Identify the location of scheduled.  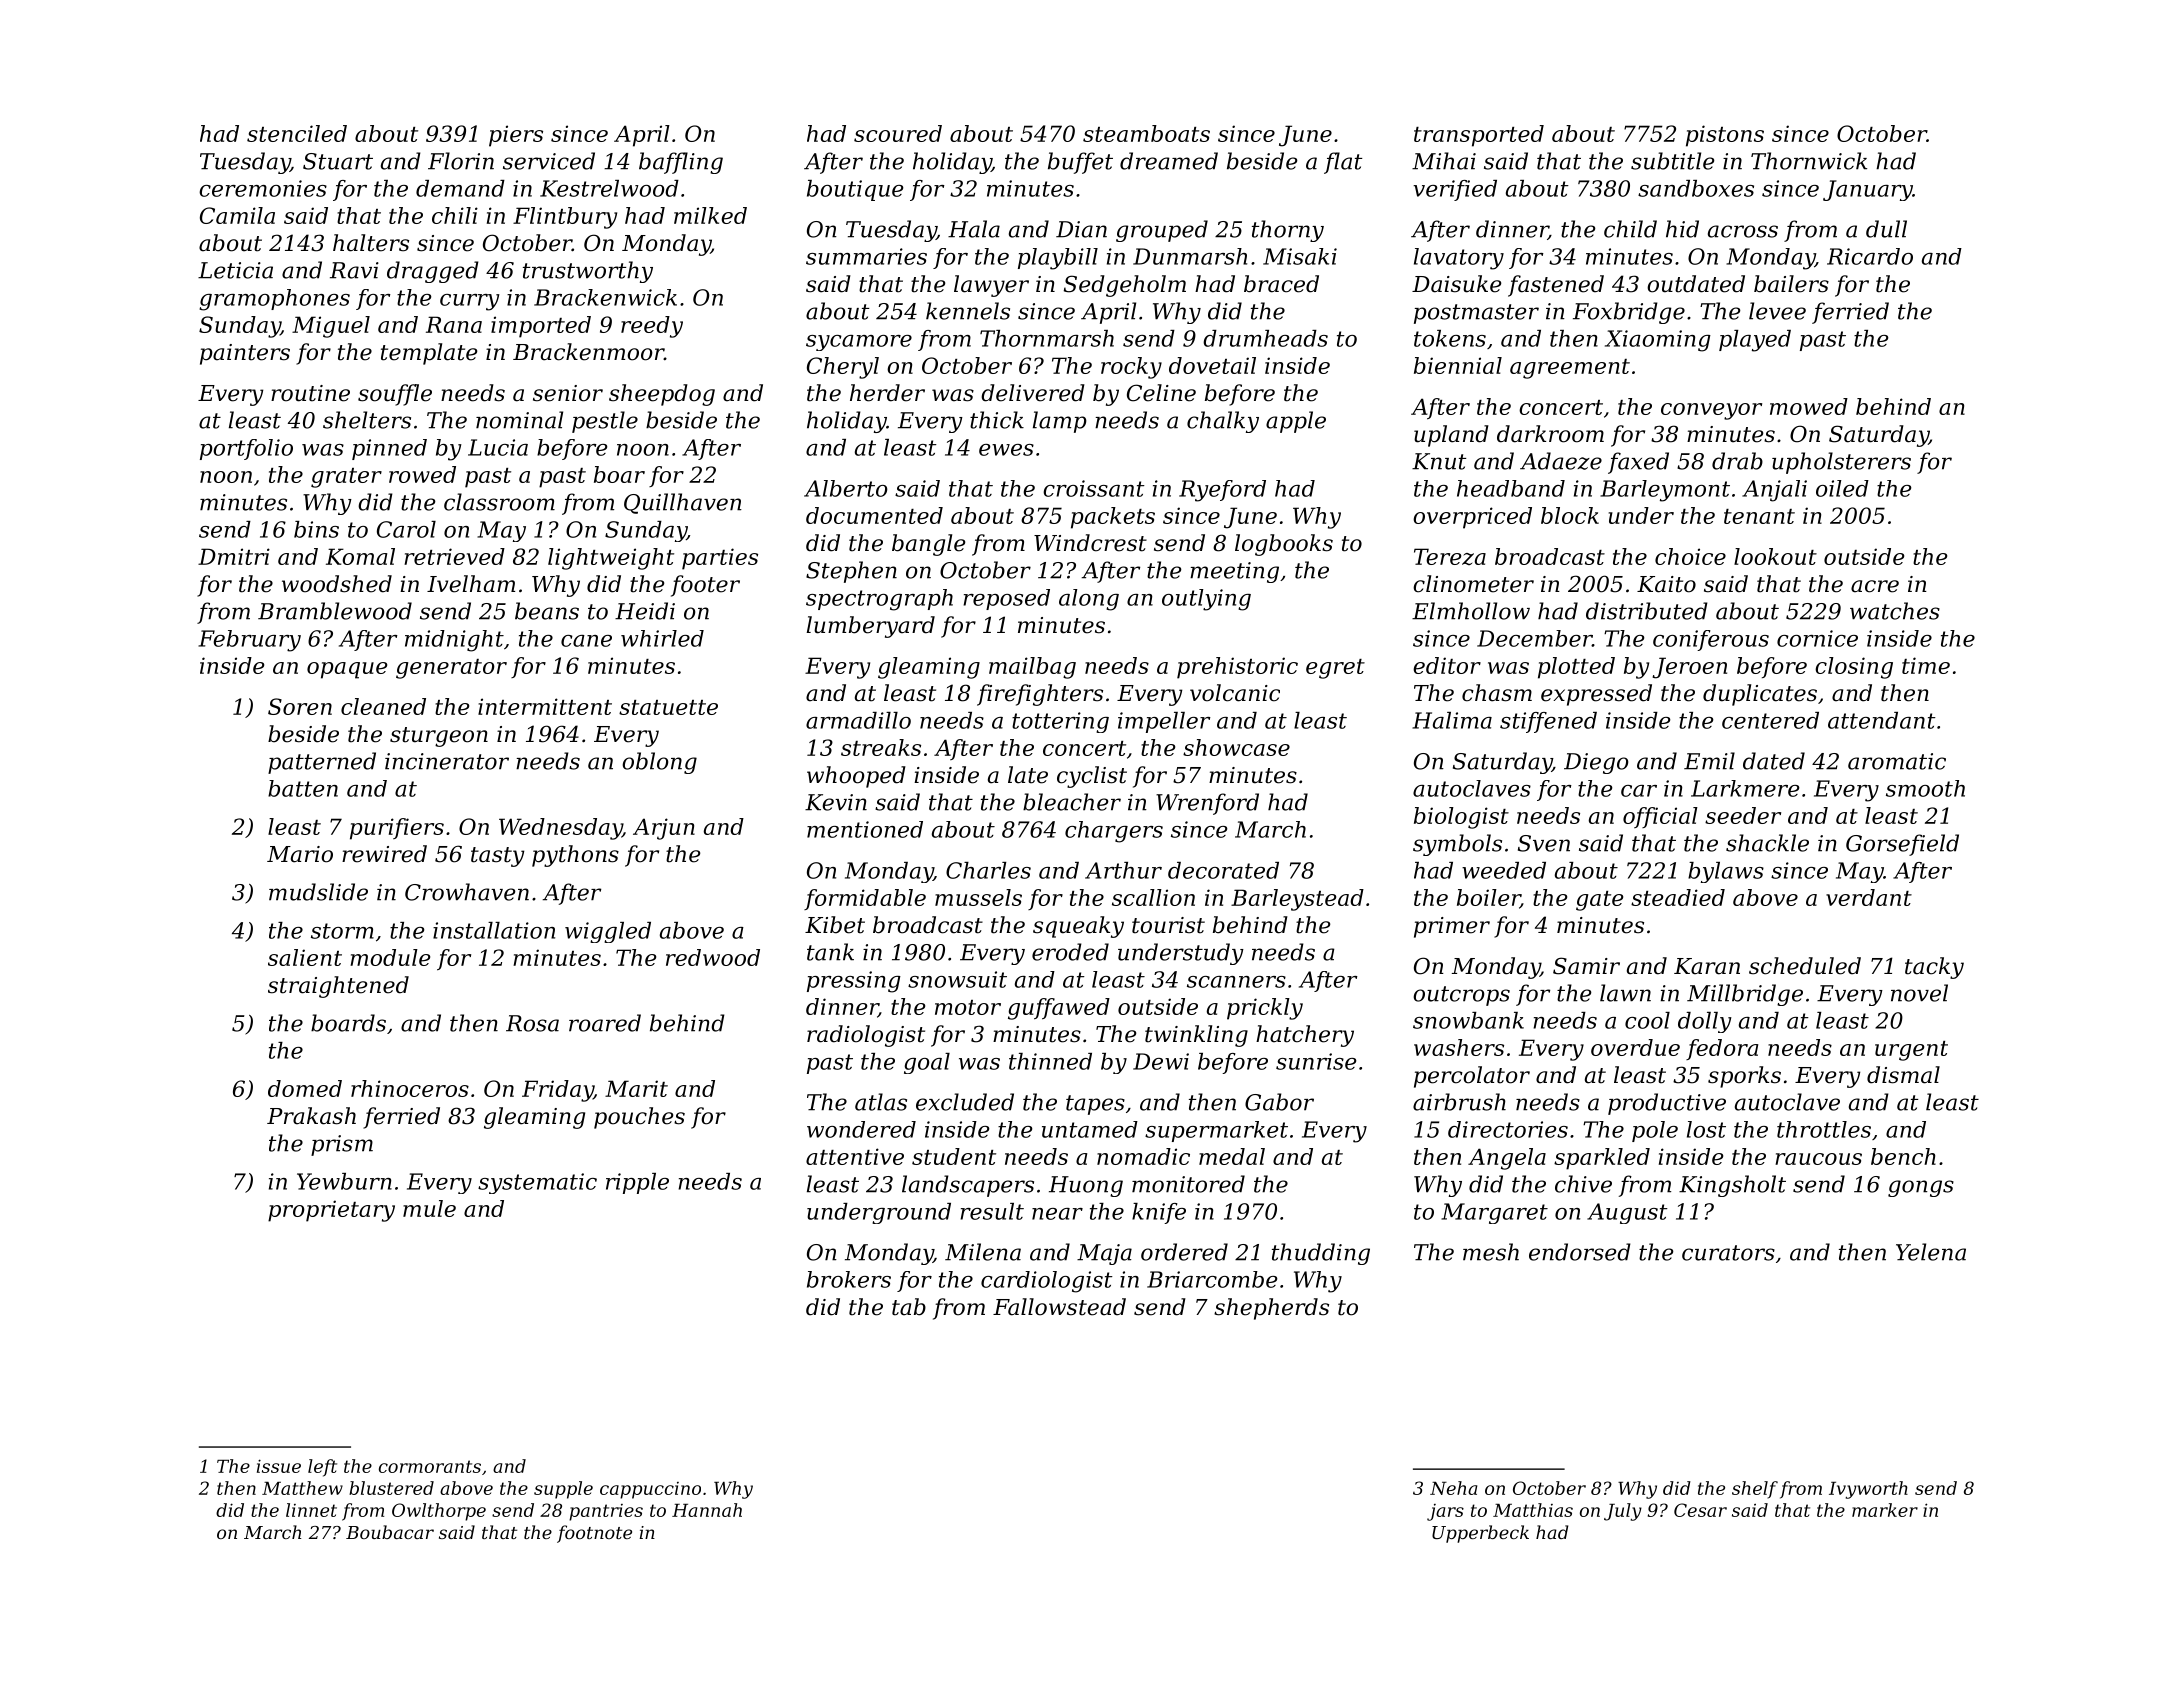
(1805, 966).
